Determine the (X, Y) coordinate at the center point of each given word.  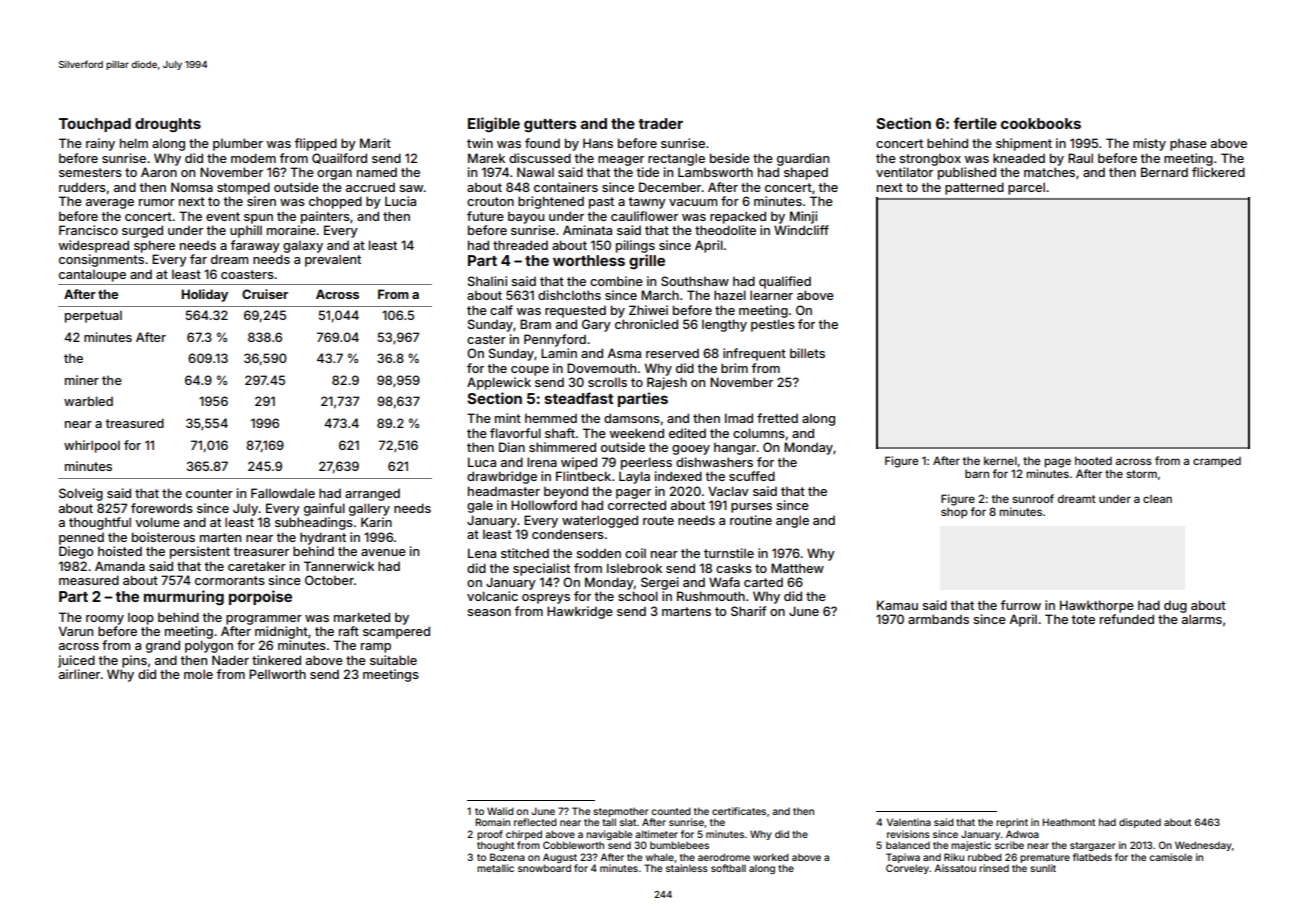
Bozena (507, 857)
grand (163, 646)
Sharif (748, 611)
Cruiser (265, 294)
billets (807, 353)
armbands (938, 619)
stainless (687, 868)
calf (501, 310)
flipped (315, 144)
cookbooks (1041, 123)
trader (660, 123)
